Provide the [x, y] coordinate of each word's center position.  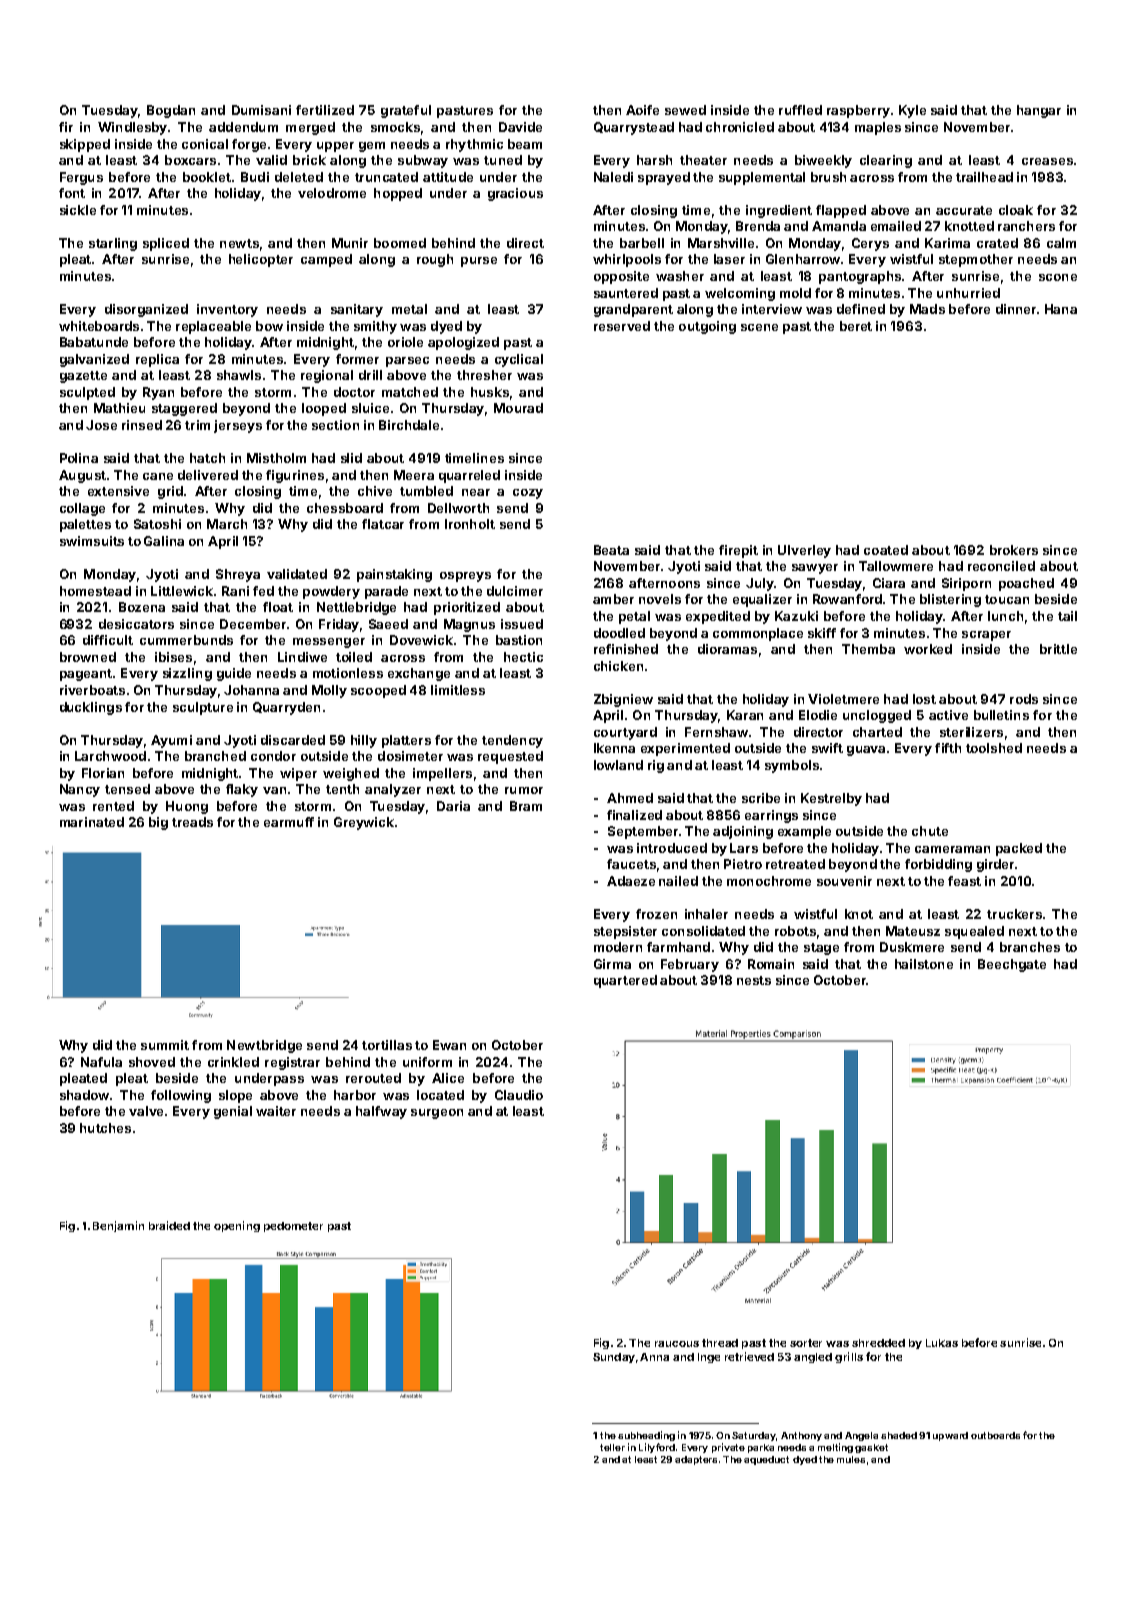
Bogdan [171, 111]
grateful [406, 111]
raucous [677, 1344]
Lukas [942, 1343]
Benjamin [118, 1226]
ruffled [800, 110]
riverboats [92, 690]
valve [146, 1111]
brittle [1058, 649]
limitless [458, 690]
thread [720, 1343]
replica [157, 360]
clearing [886, 161]
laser [729, 259]
